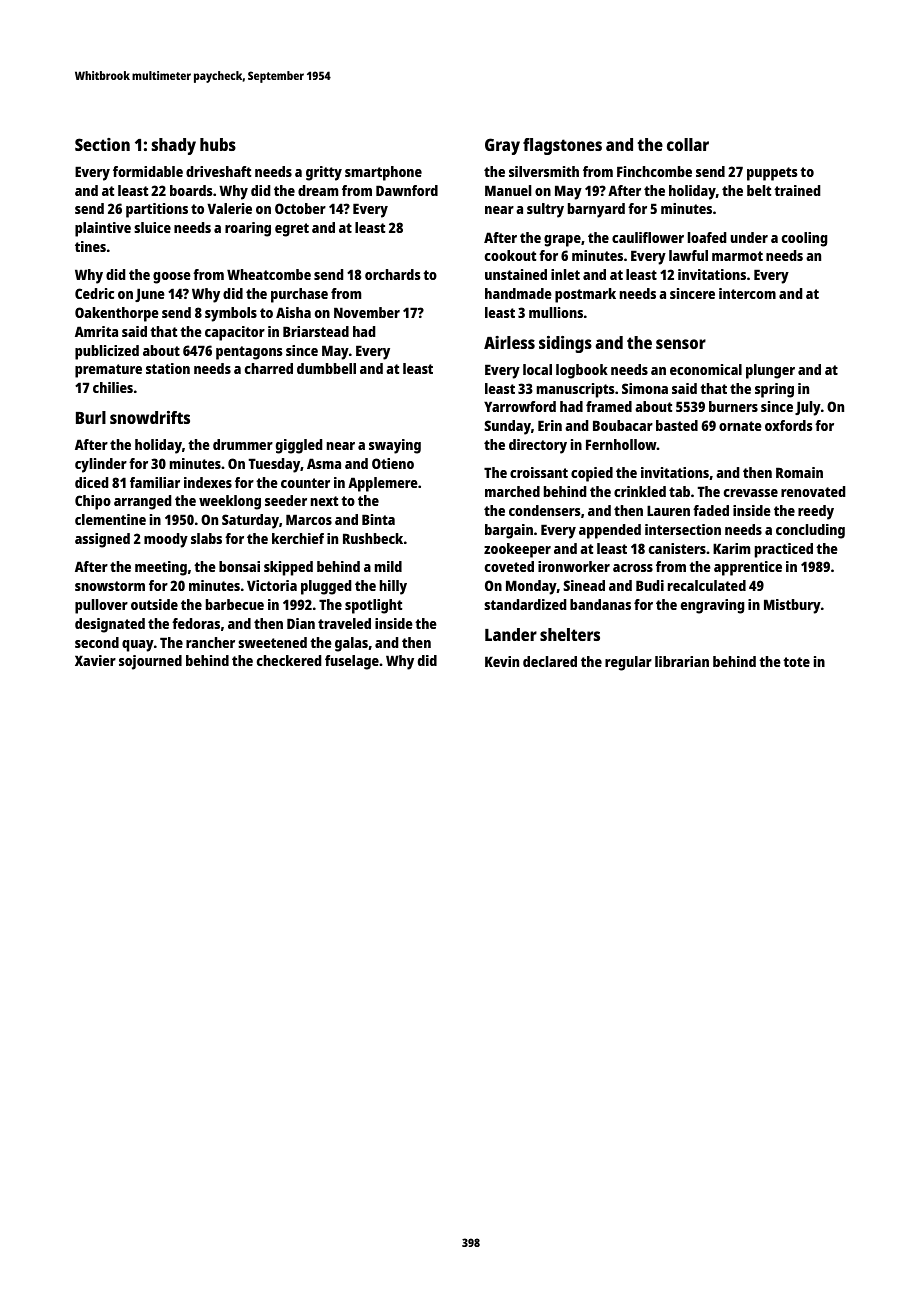 The height and width of the screenshot is (1314, 924). Describe the element at coordinates (231, 314) in the screenshot. I see `symbols` at that location.
